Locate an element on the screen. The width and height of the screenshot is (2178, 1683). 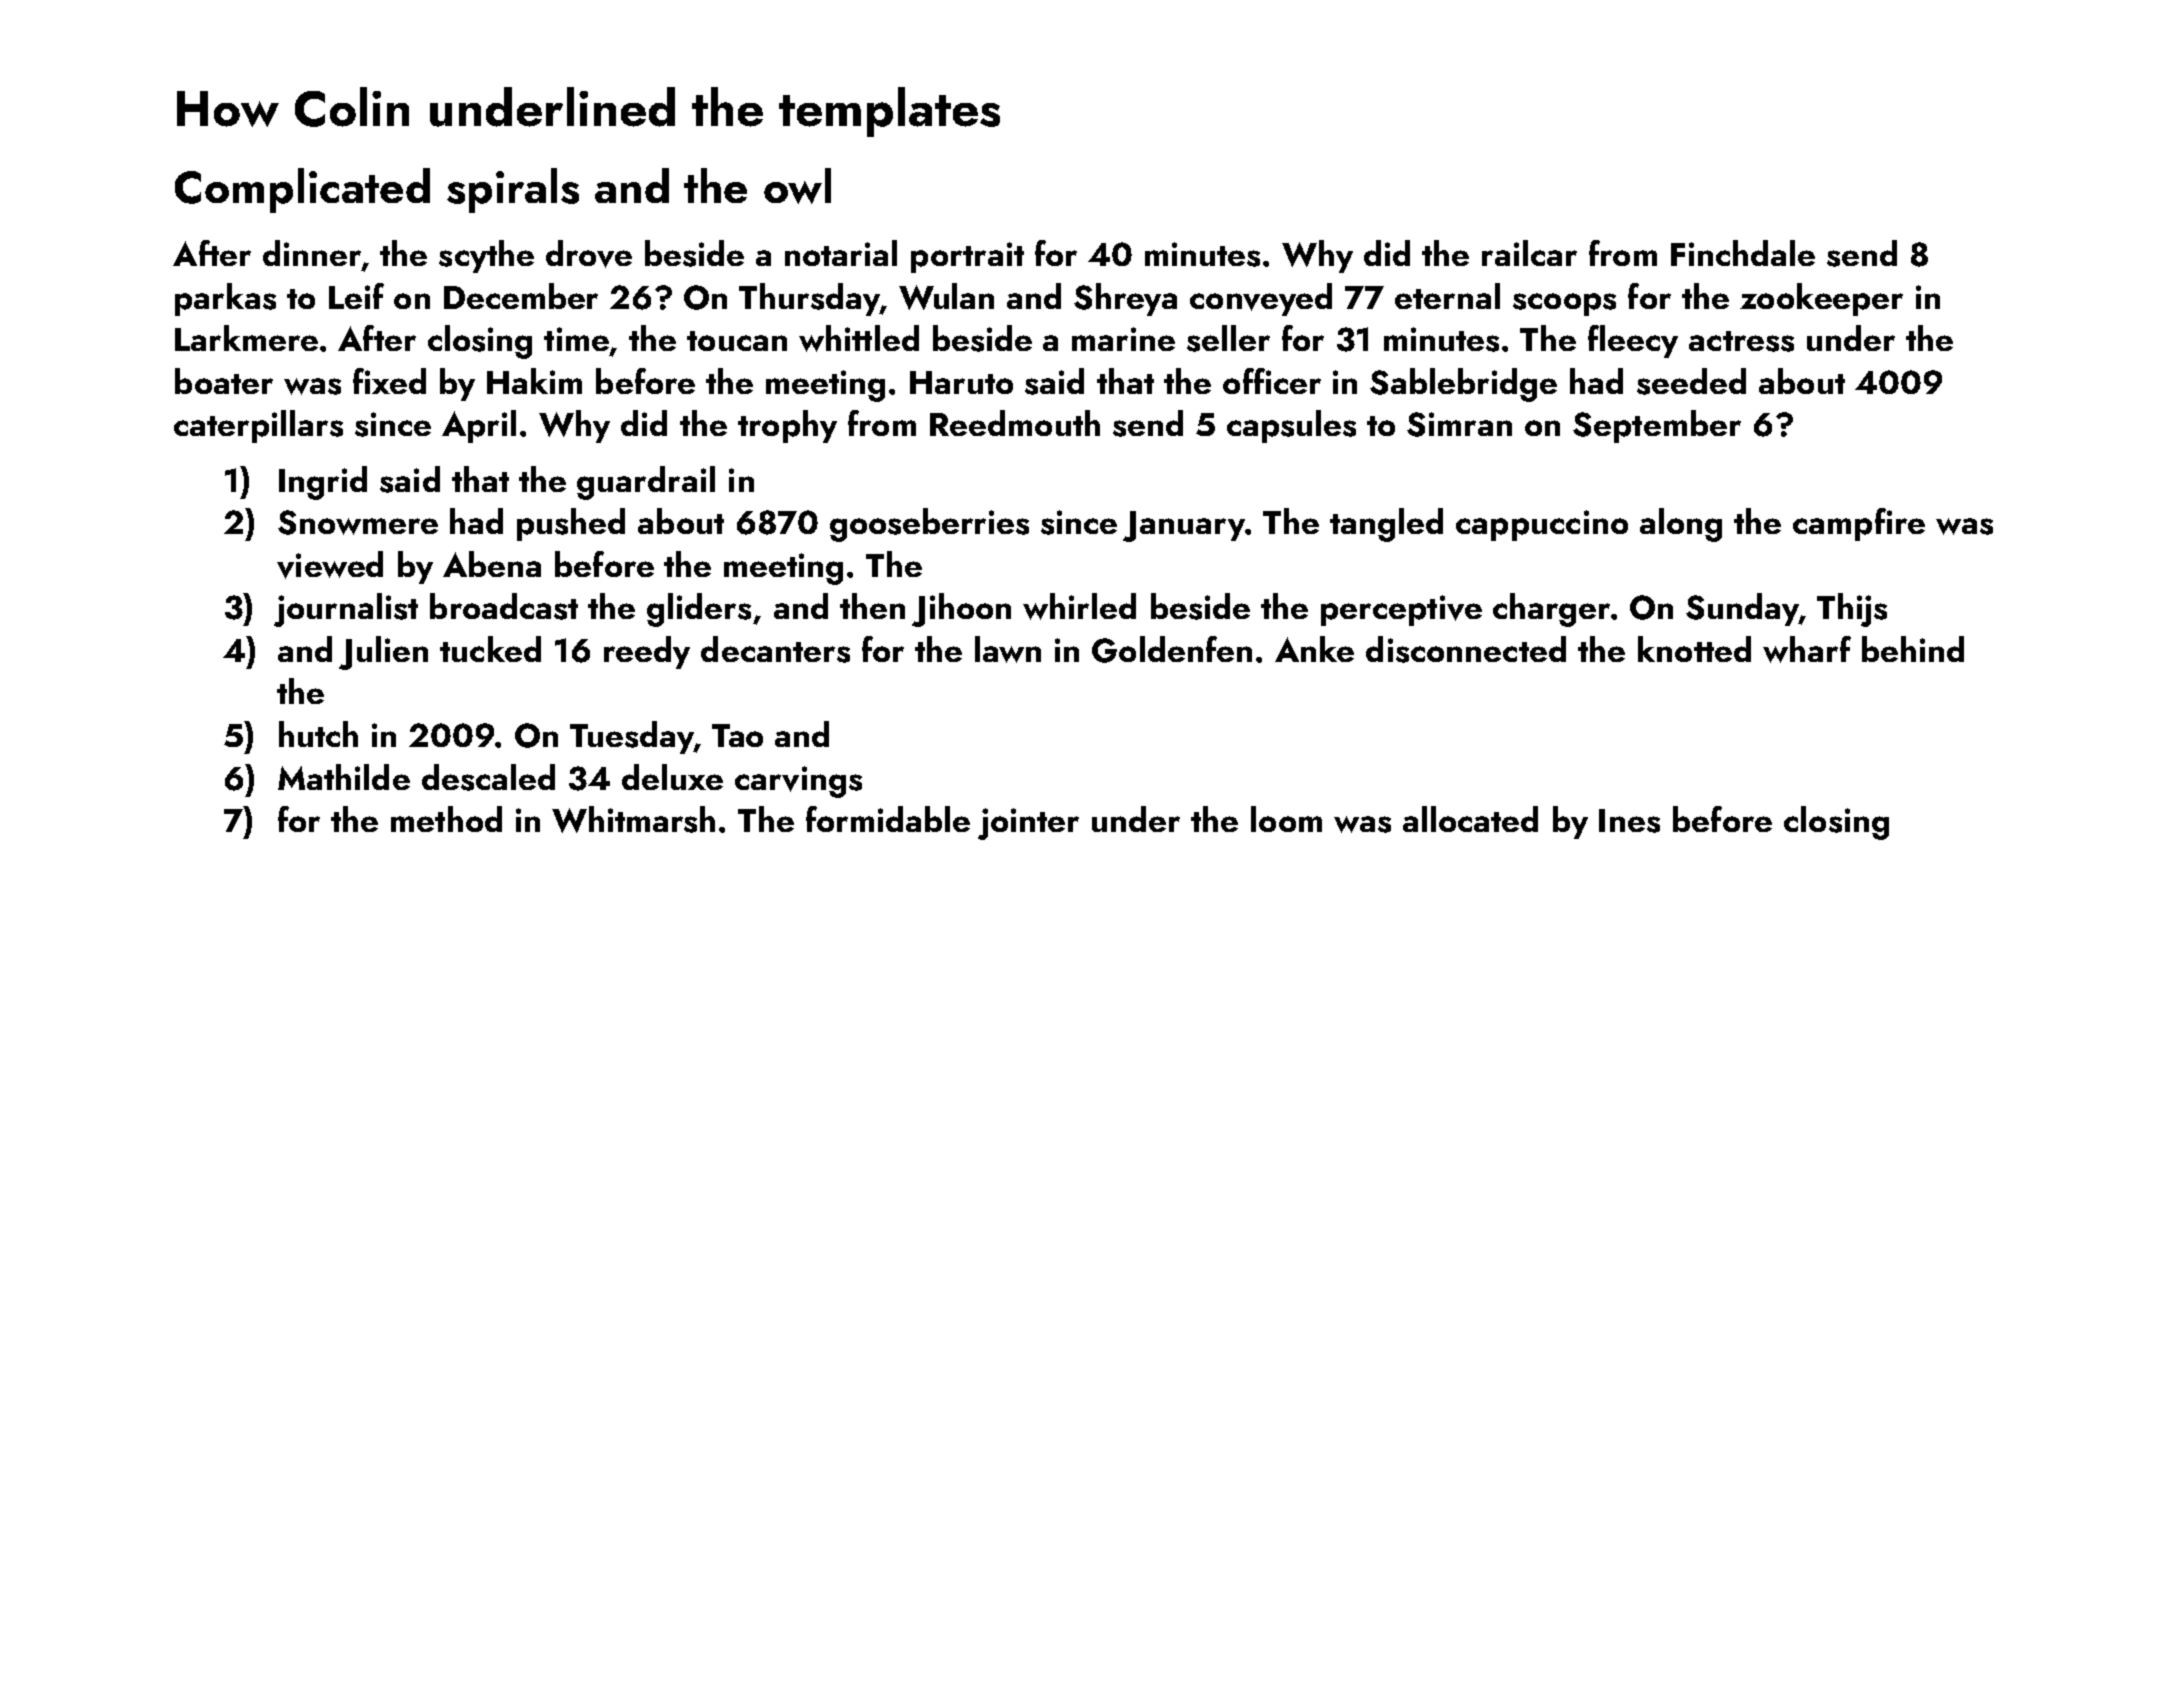
loom is located at coordinates (1286, 819).
